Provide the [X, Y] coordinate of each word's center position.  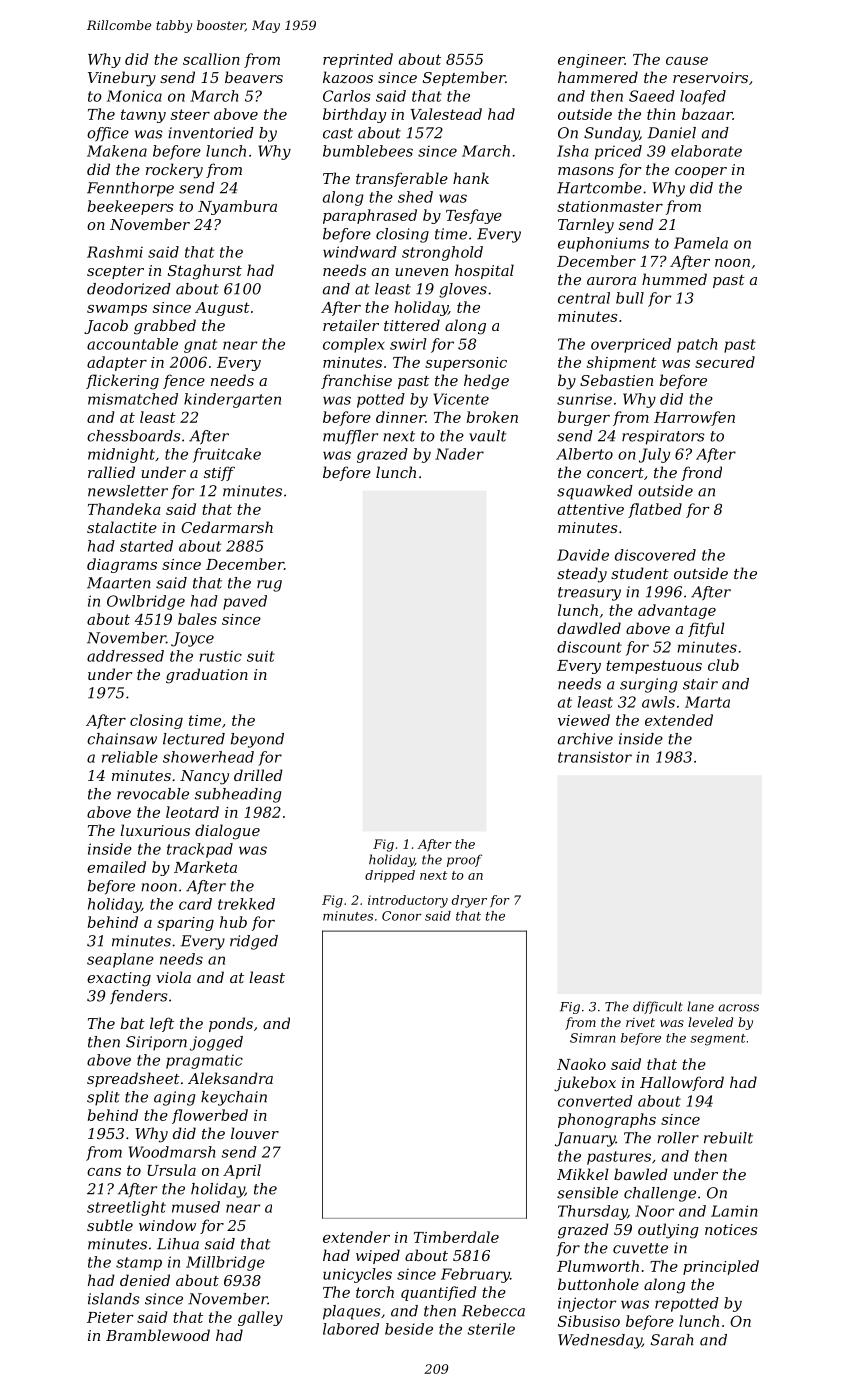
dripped [390, 876]
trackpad [200, 850]
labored [351, 1329]
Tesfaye [474, 216]
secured [725, 362]
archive [585, 739]
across [738, 1008]
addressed [125, 656]
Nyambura [237, 207]
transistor [595, 757]
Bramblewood [158, 1335]
